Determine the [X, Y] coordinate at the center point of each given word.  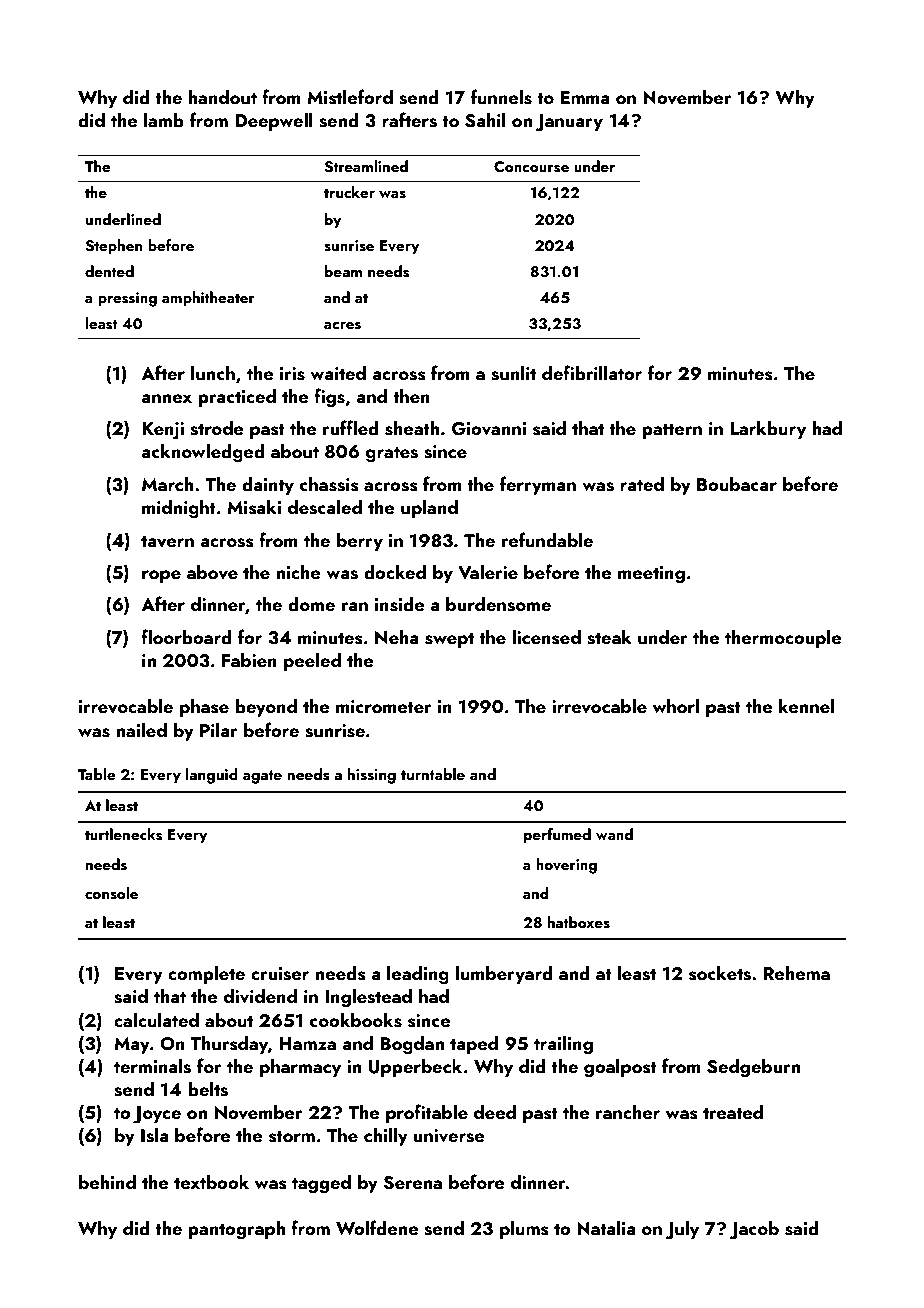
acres [342, 326]
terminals [152, 1066]
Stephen [113, 247]
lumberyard [504, 974]
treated [733, 1111]
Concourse [531, 167]
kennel [807, 705]
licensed [546, 637]
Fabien [249, 659]
